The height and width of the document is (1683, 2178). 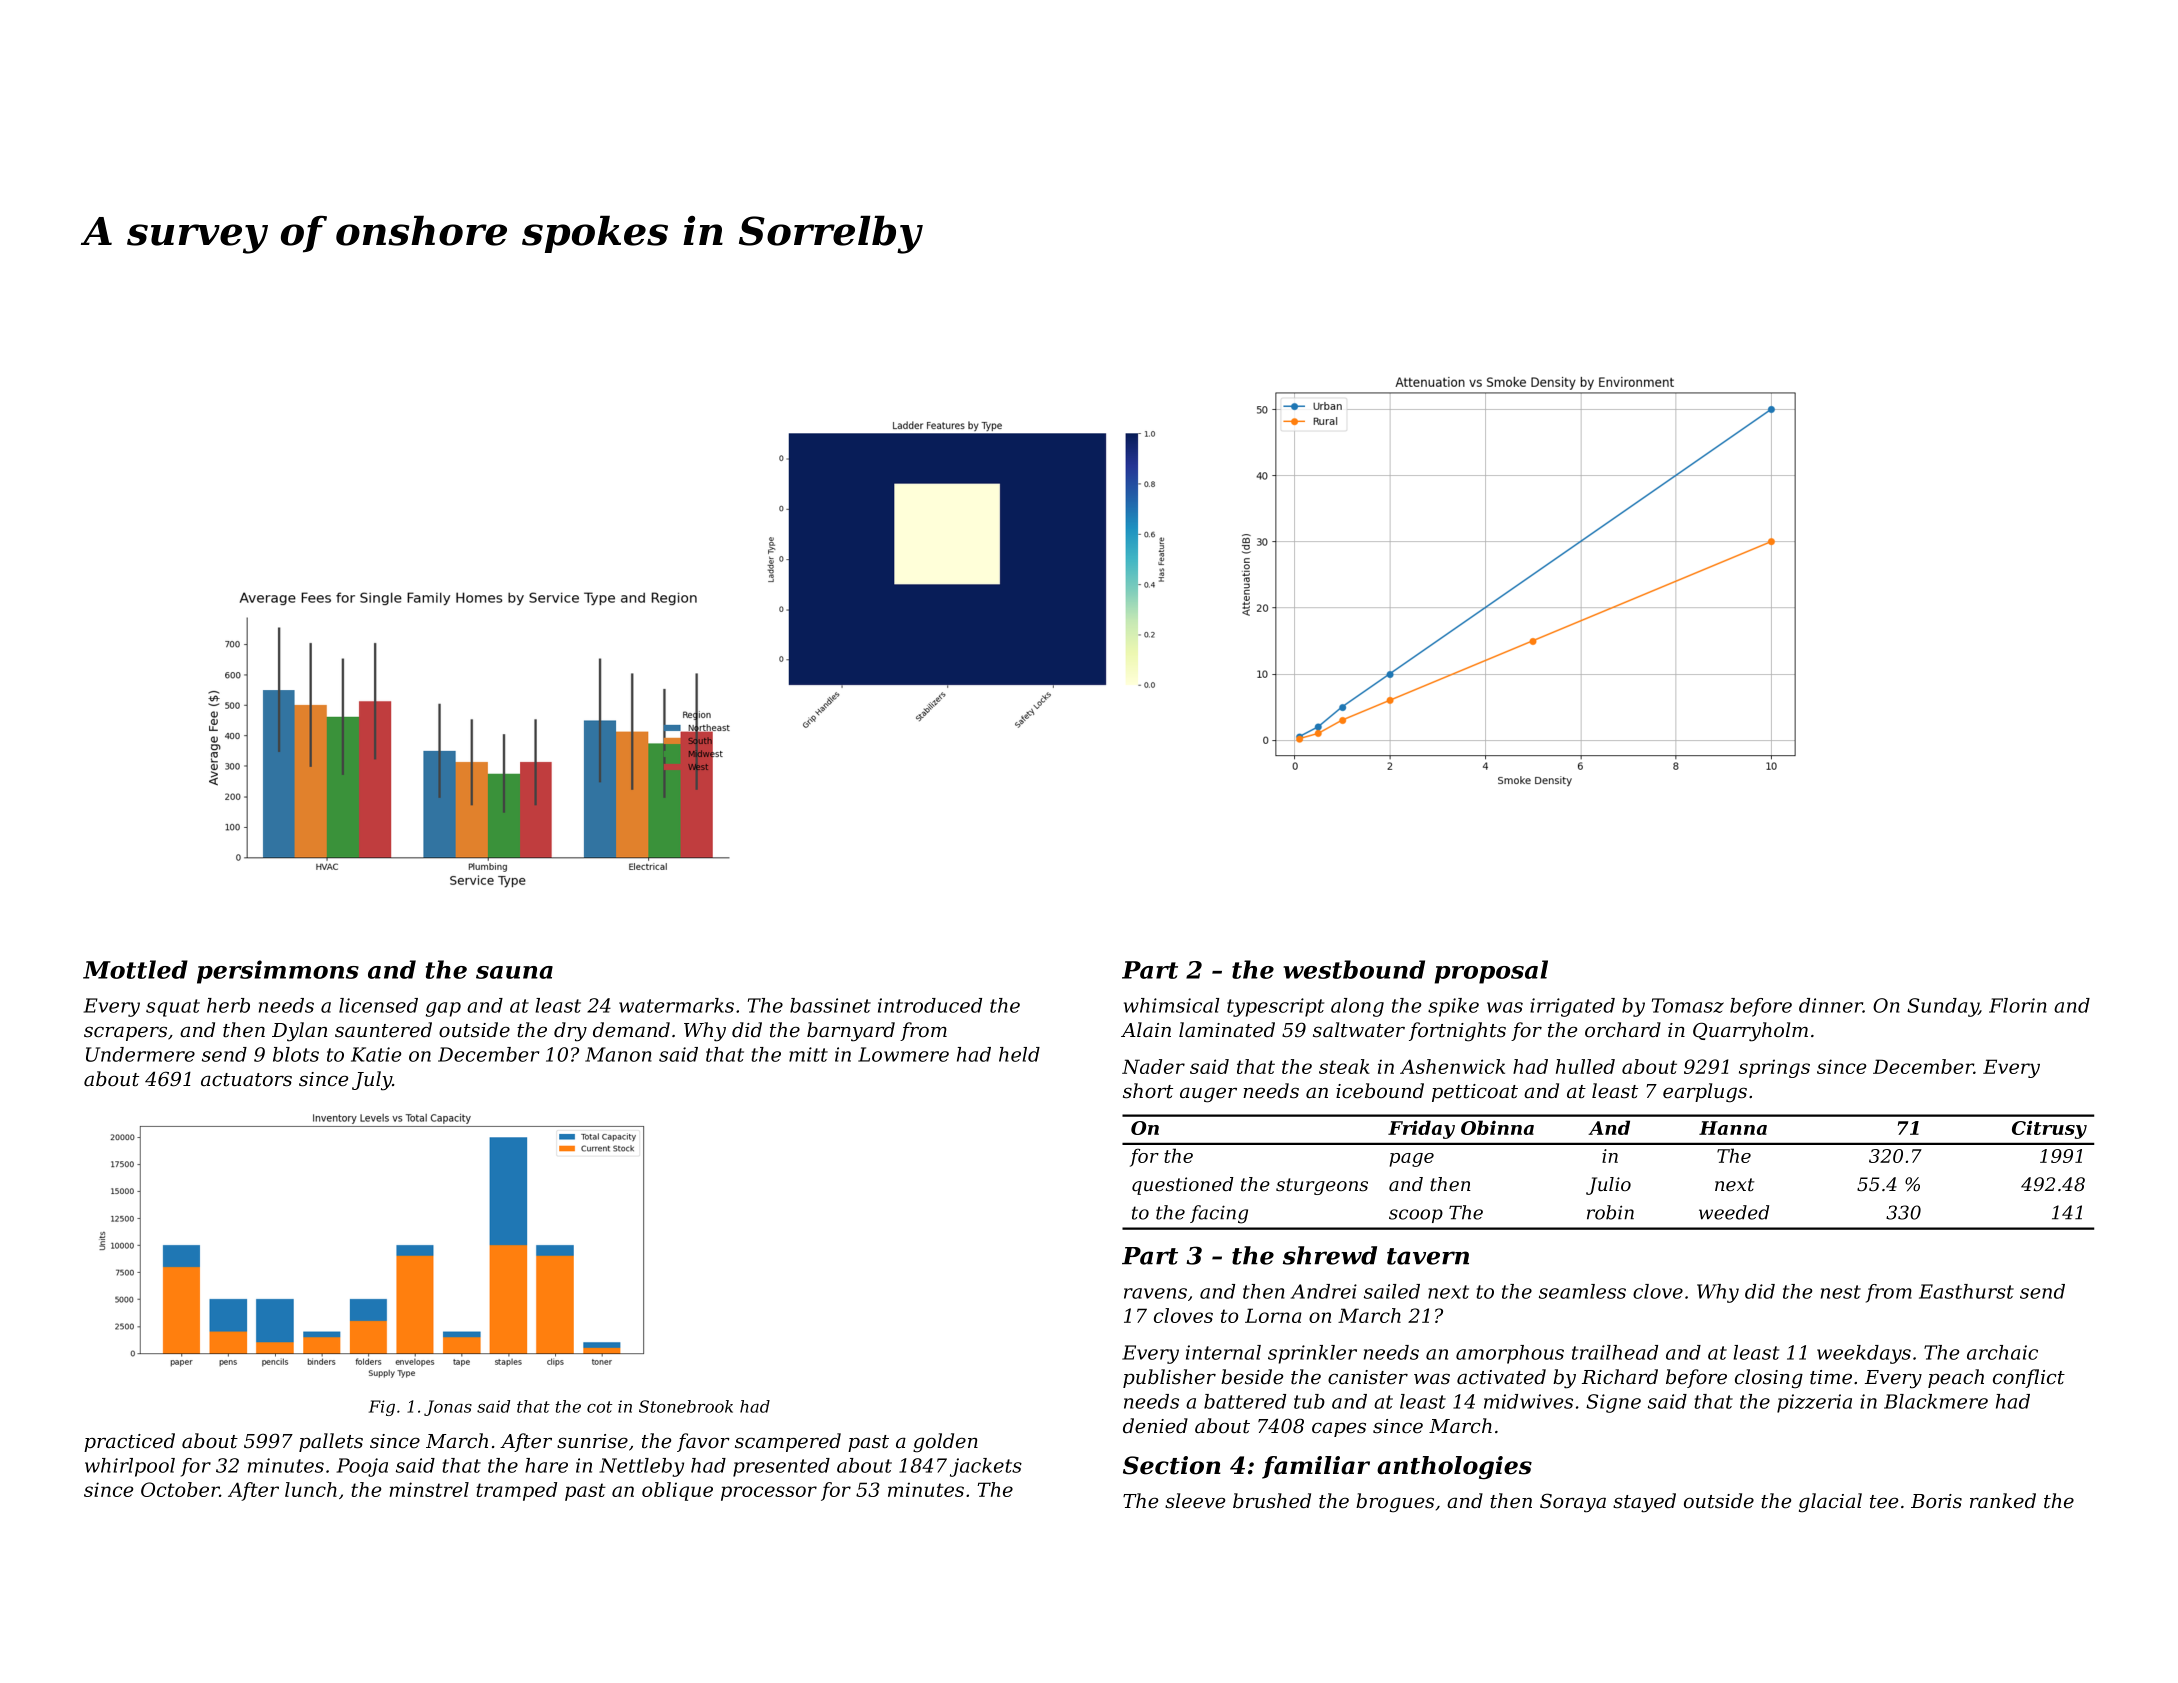 I want to click on oblique, so click(x=677, y=1491).
